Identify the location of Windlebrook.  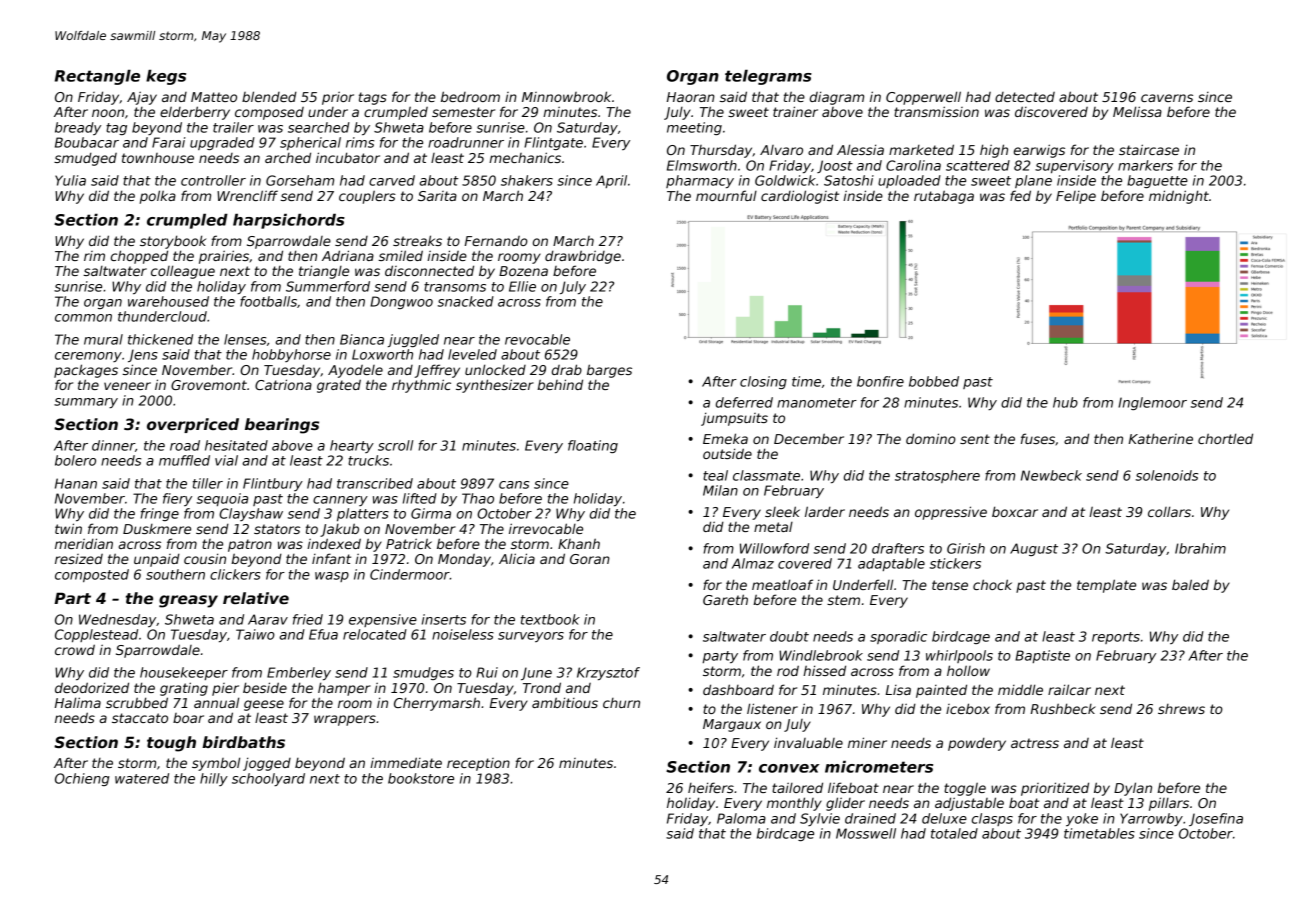
(821, 655).
